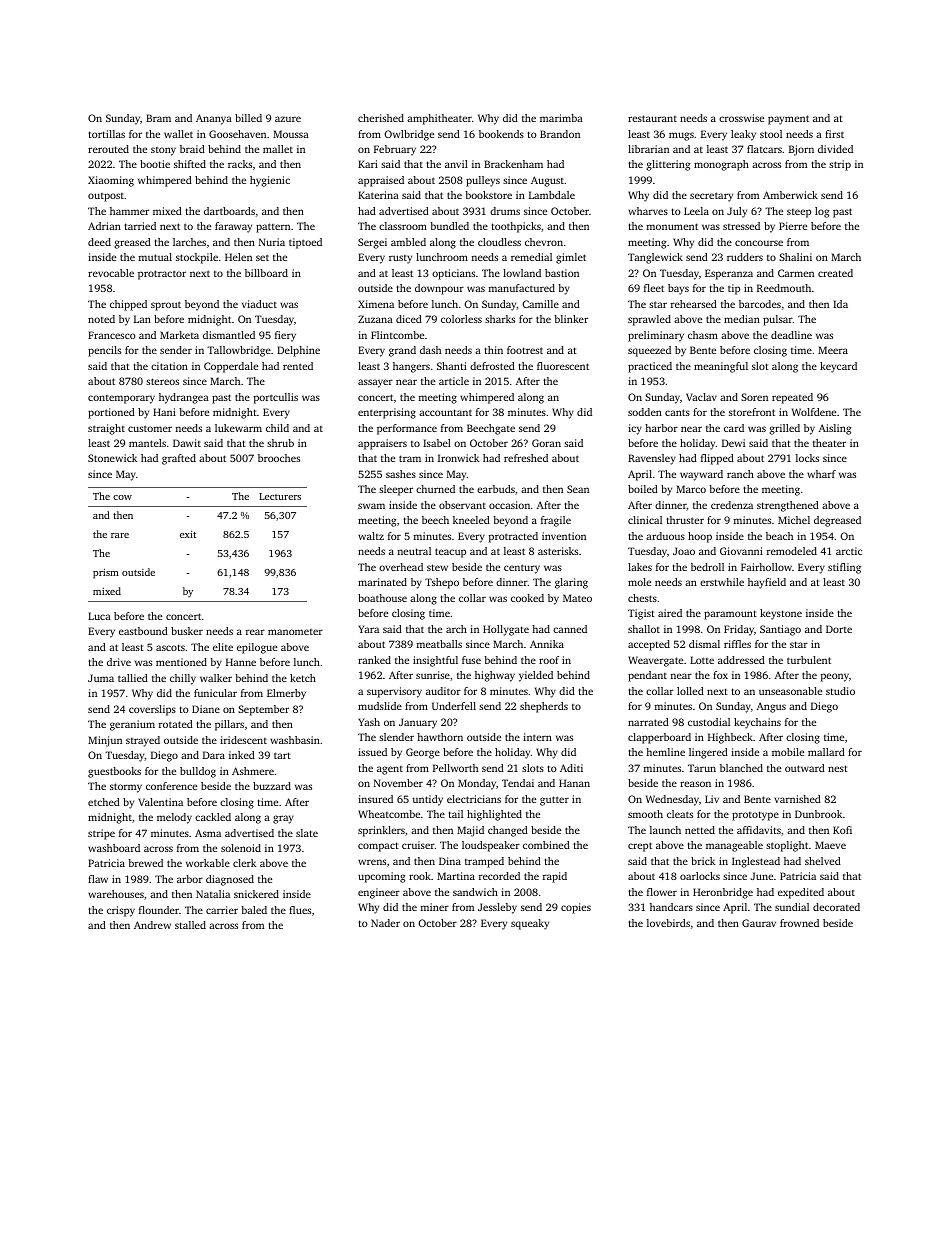 This image has width=952, height=1233. I want to click on wharf, so click(821, 474).
